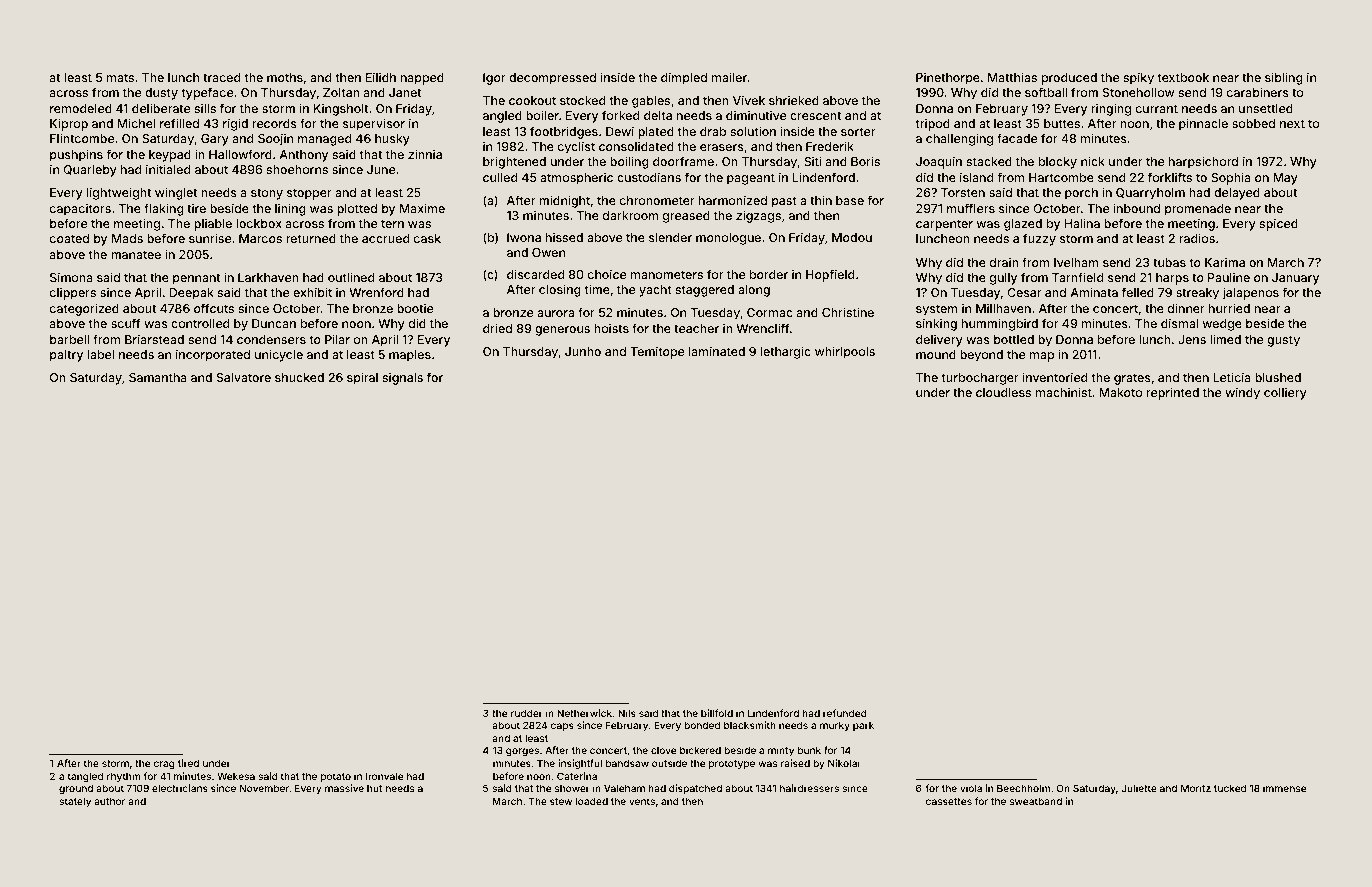 Image resolution: width=1372 pixels, height=887 pixels. Describe the element at coordinates (527, 713) in the screenshot. I see `rudder` at that location.
